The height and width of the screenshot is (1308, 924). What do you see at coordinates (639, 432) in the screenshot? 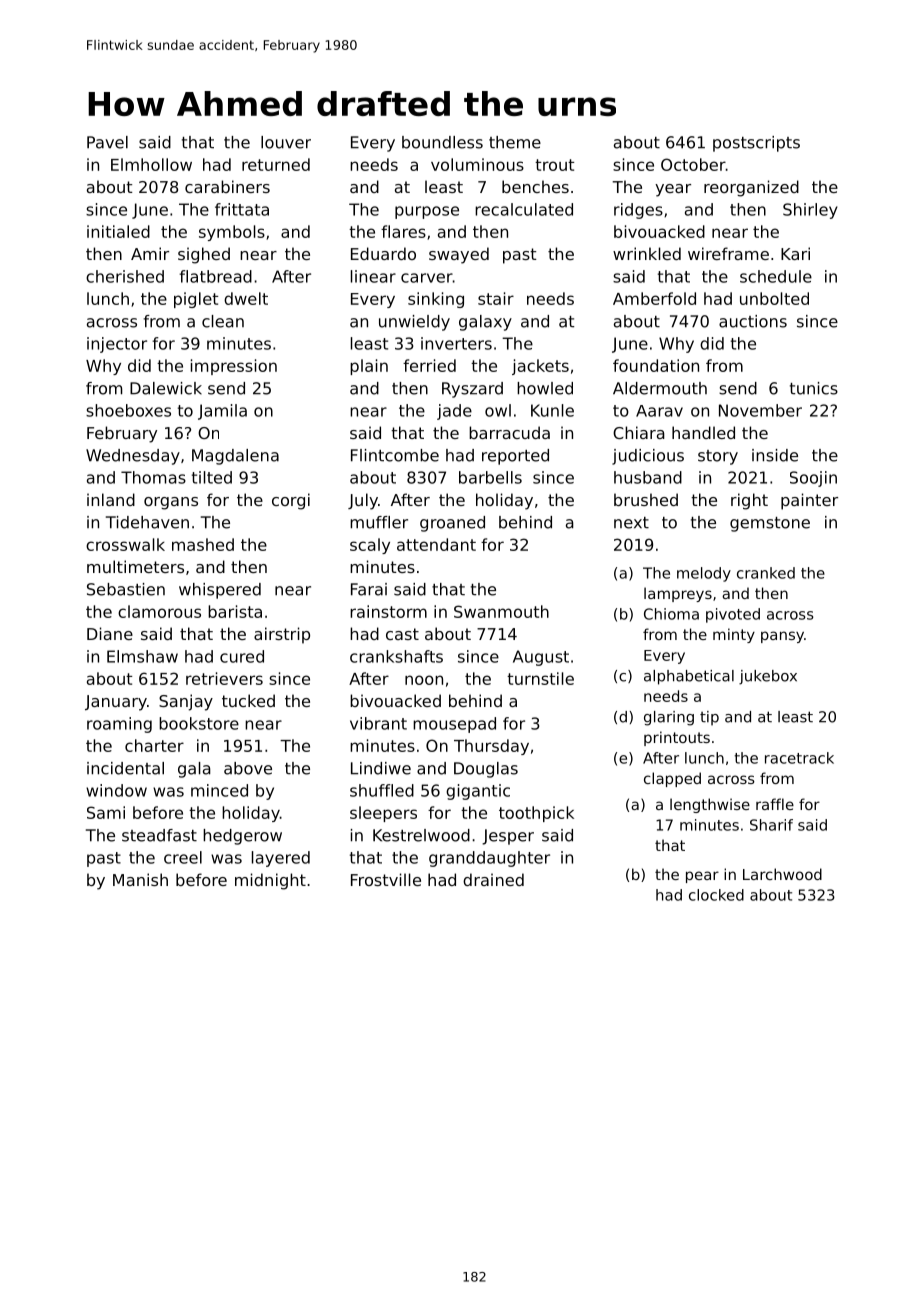
I see `Chiara` at bounding box center [639, 432].
